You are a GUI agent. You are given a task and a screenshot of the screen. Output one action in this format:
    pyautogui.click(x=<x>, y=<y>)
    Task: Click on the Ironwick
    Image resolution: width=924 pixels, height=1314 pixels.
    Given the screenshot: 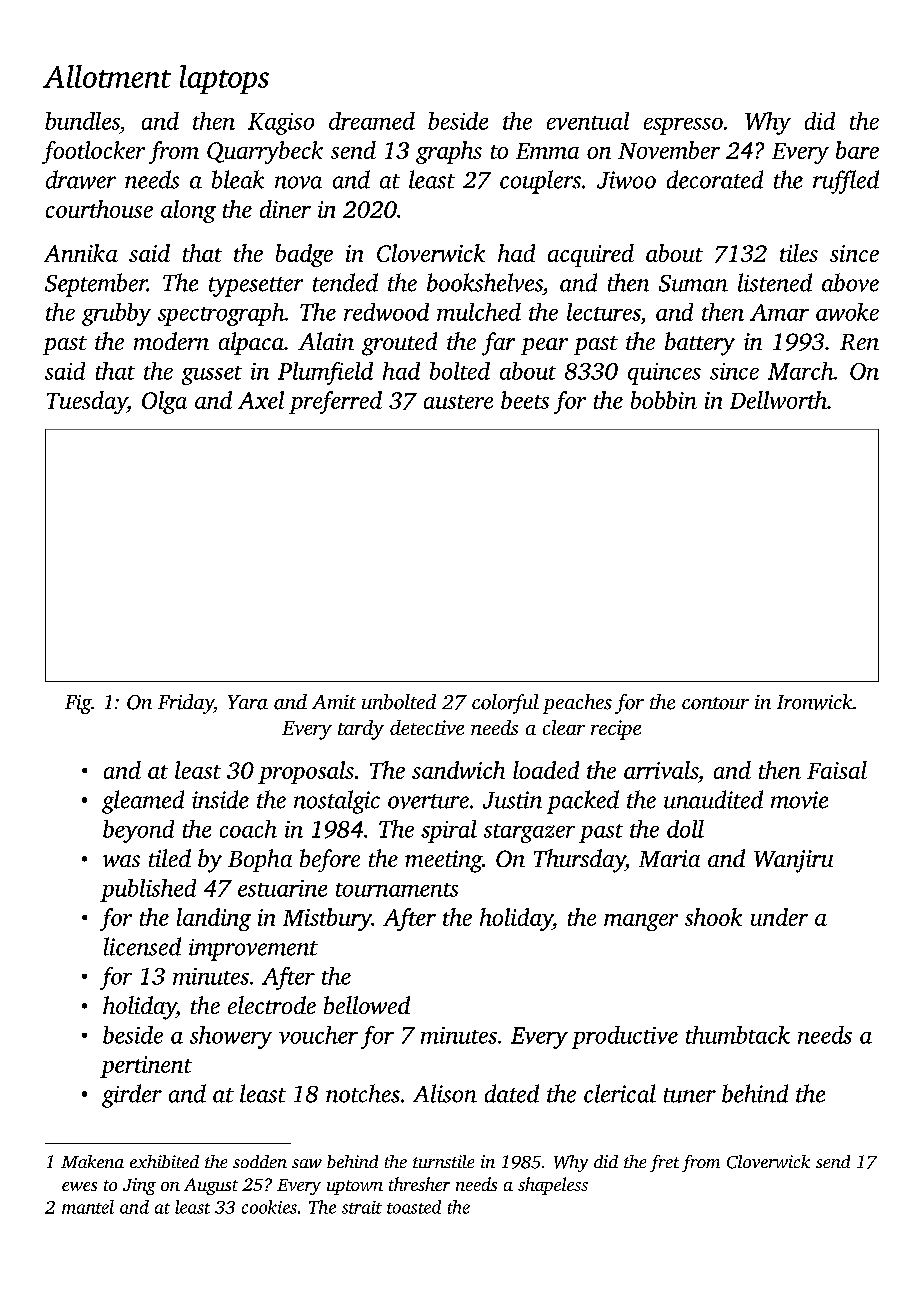 What is the action you would take?
    pyautogui.click(x=815, y=702)
